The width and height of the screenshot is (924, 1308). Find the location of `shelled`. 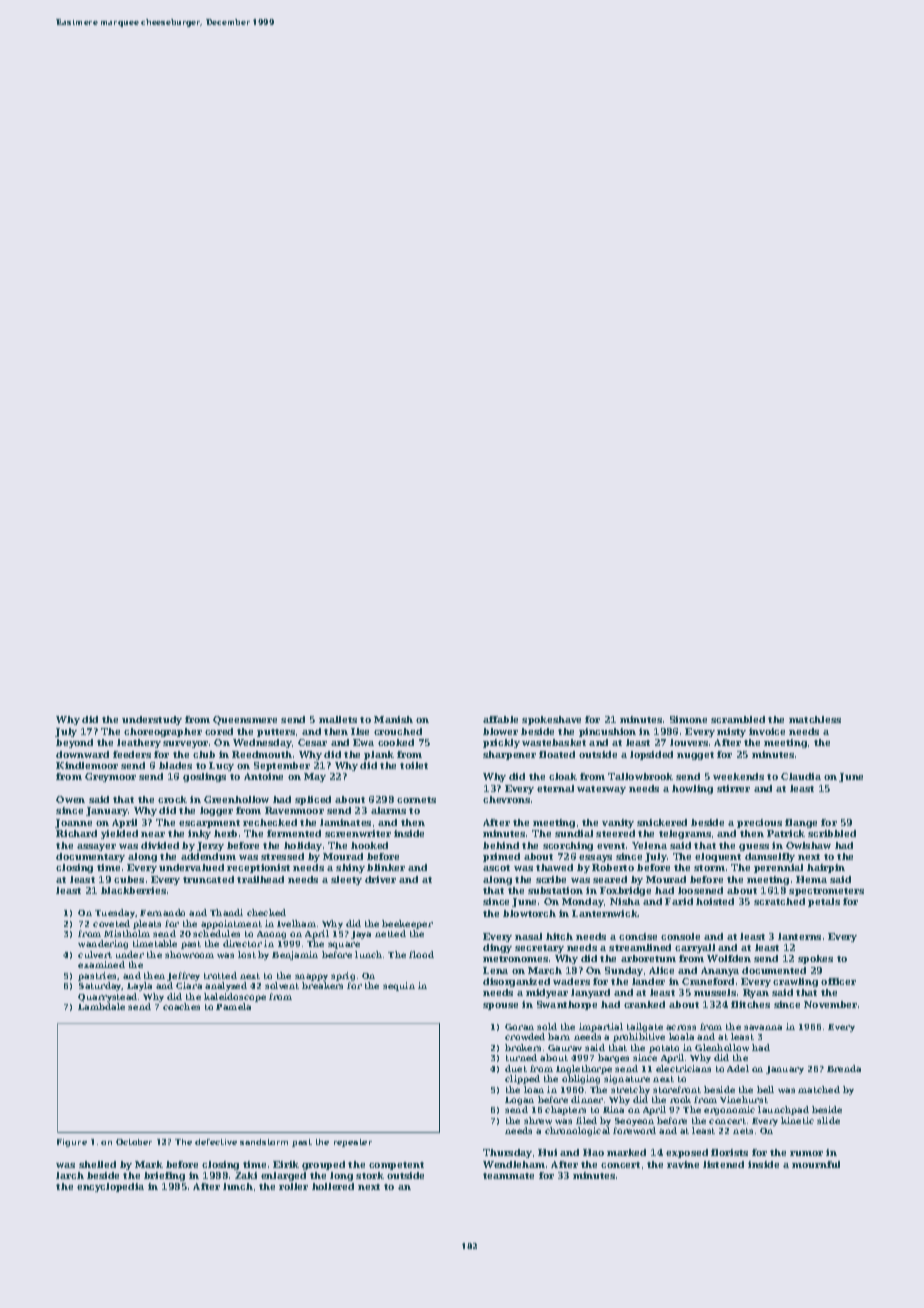

shelled is located at coordinates (97, 1164).
